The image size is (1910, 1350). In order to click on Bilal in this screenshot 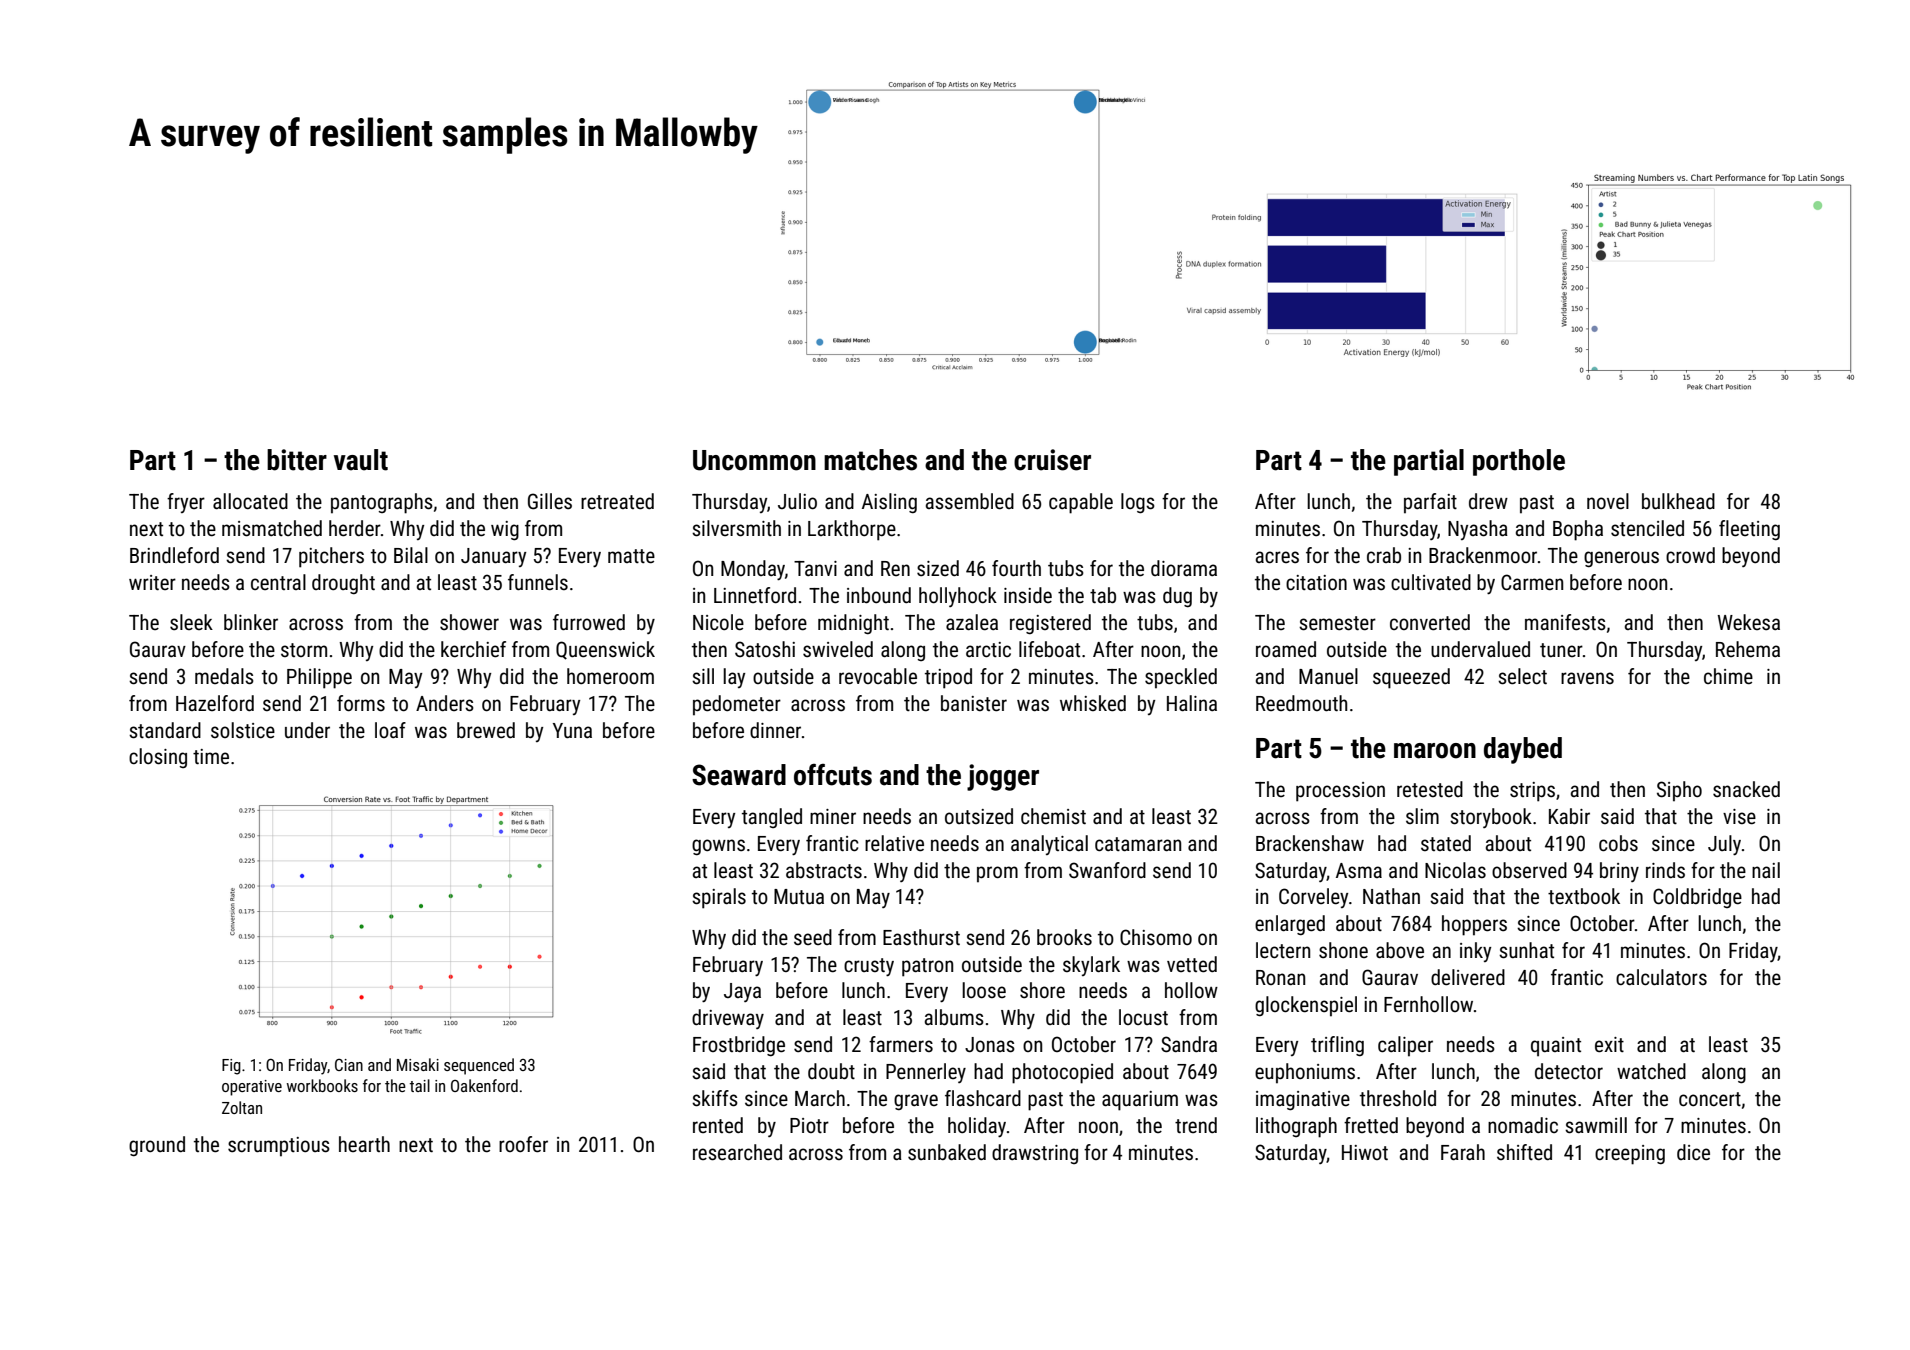, I will do `click(411, 555)`.
